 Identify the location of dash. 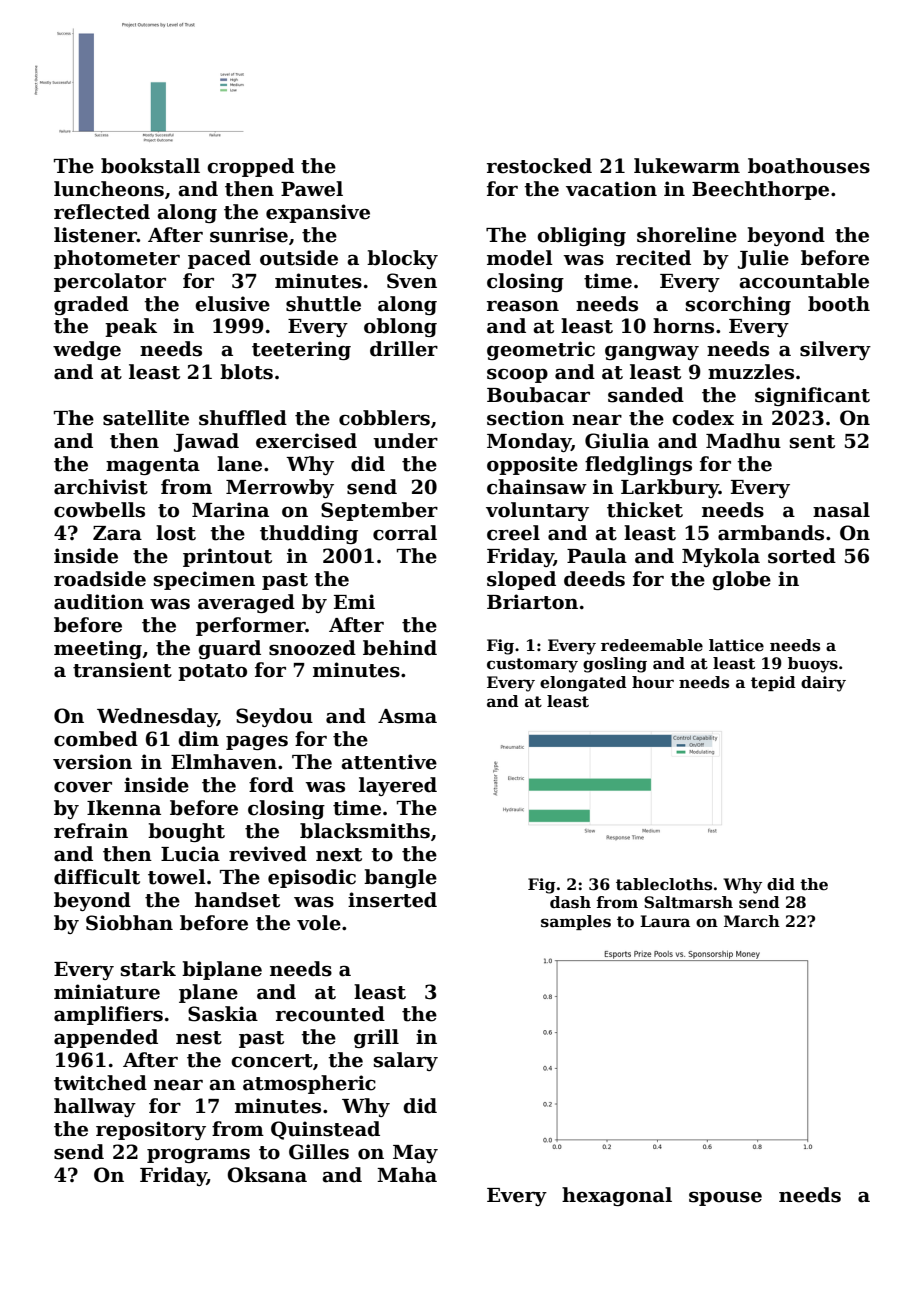
(570, 902).
